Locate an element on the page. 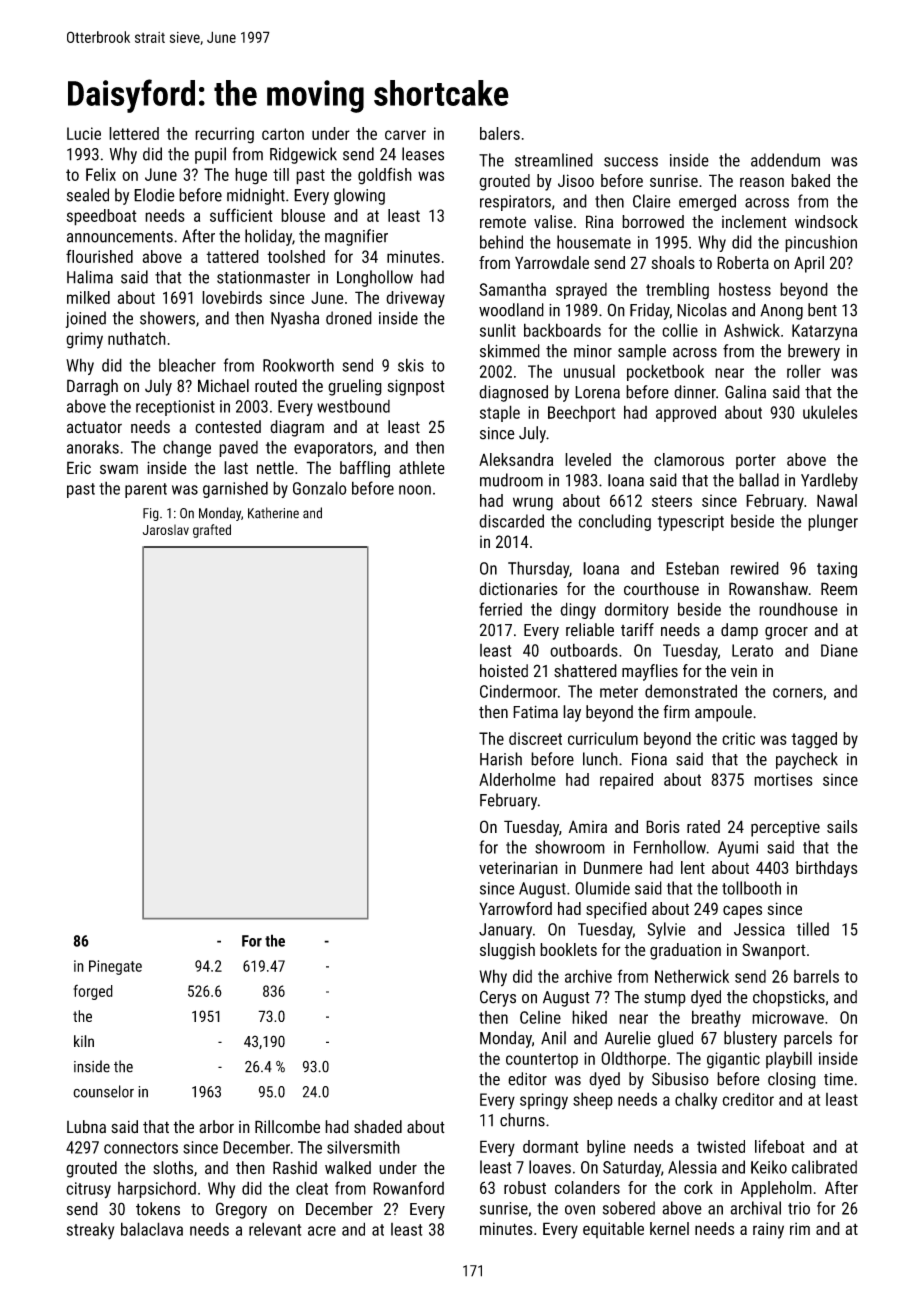 The width and height of the page is (924, 1308). Cerys is located at coordinates (498, 998).
